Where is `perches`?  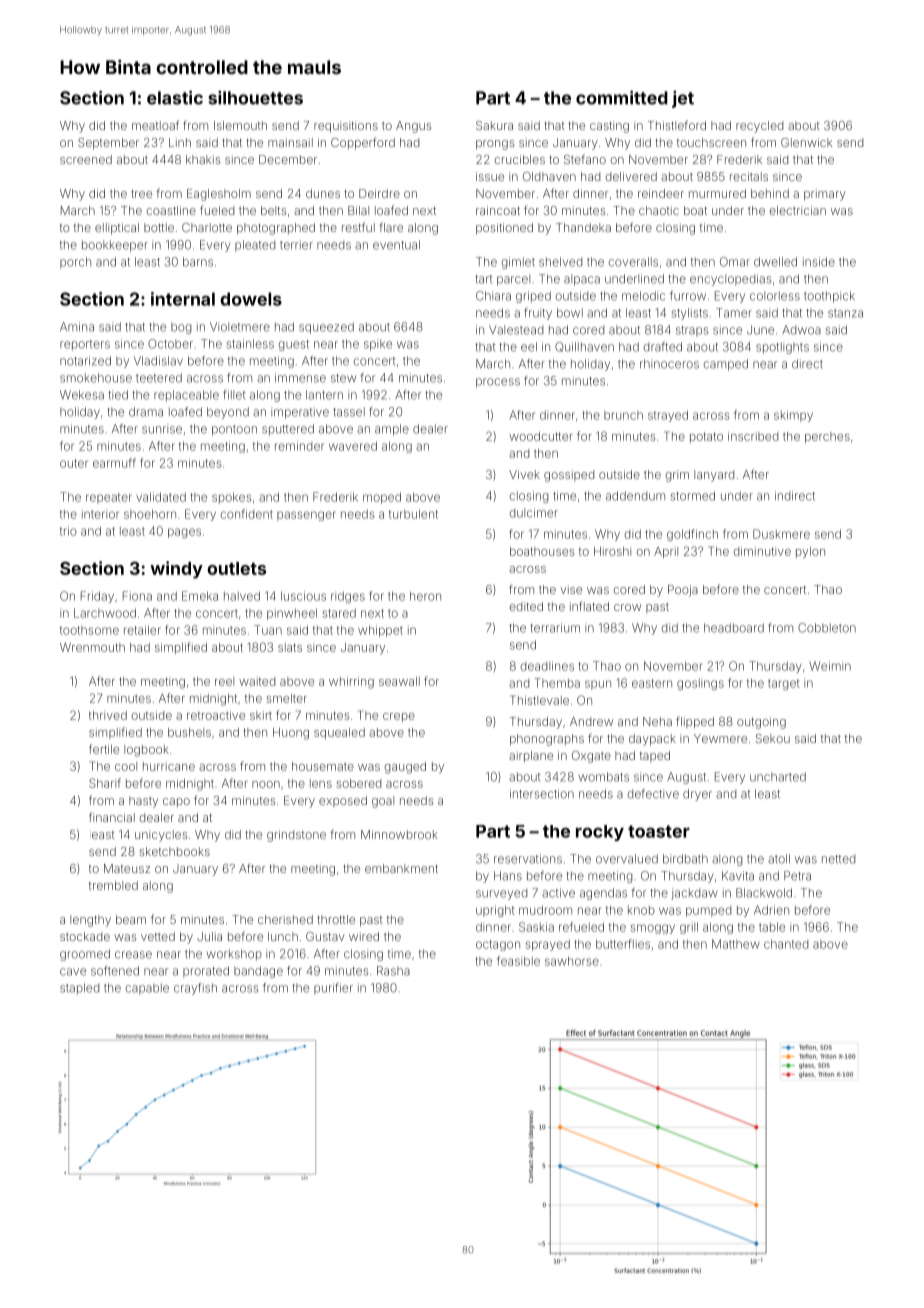
perches is located at coordinates (827, 437).
